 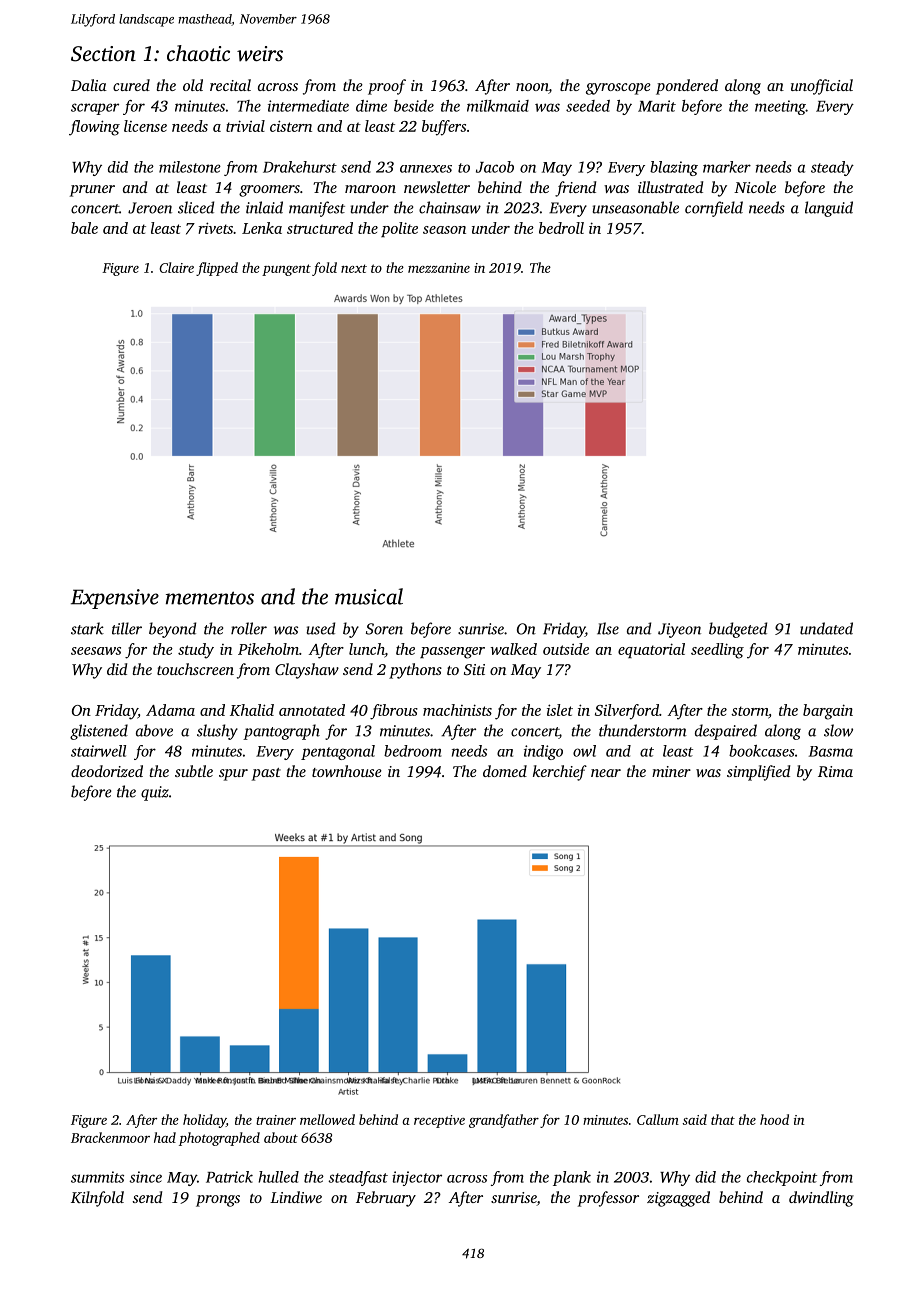 I want to click on injector, so click(x=417, y=1178).
